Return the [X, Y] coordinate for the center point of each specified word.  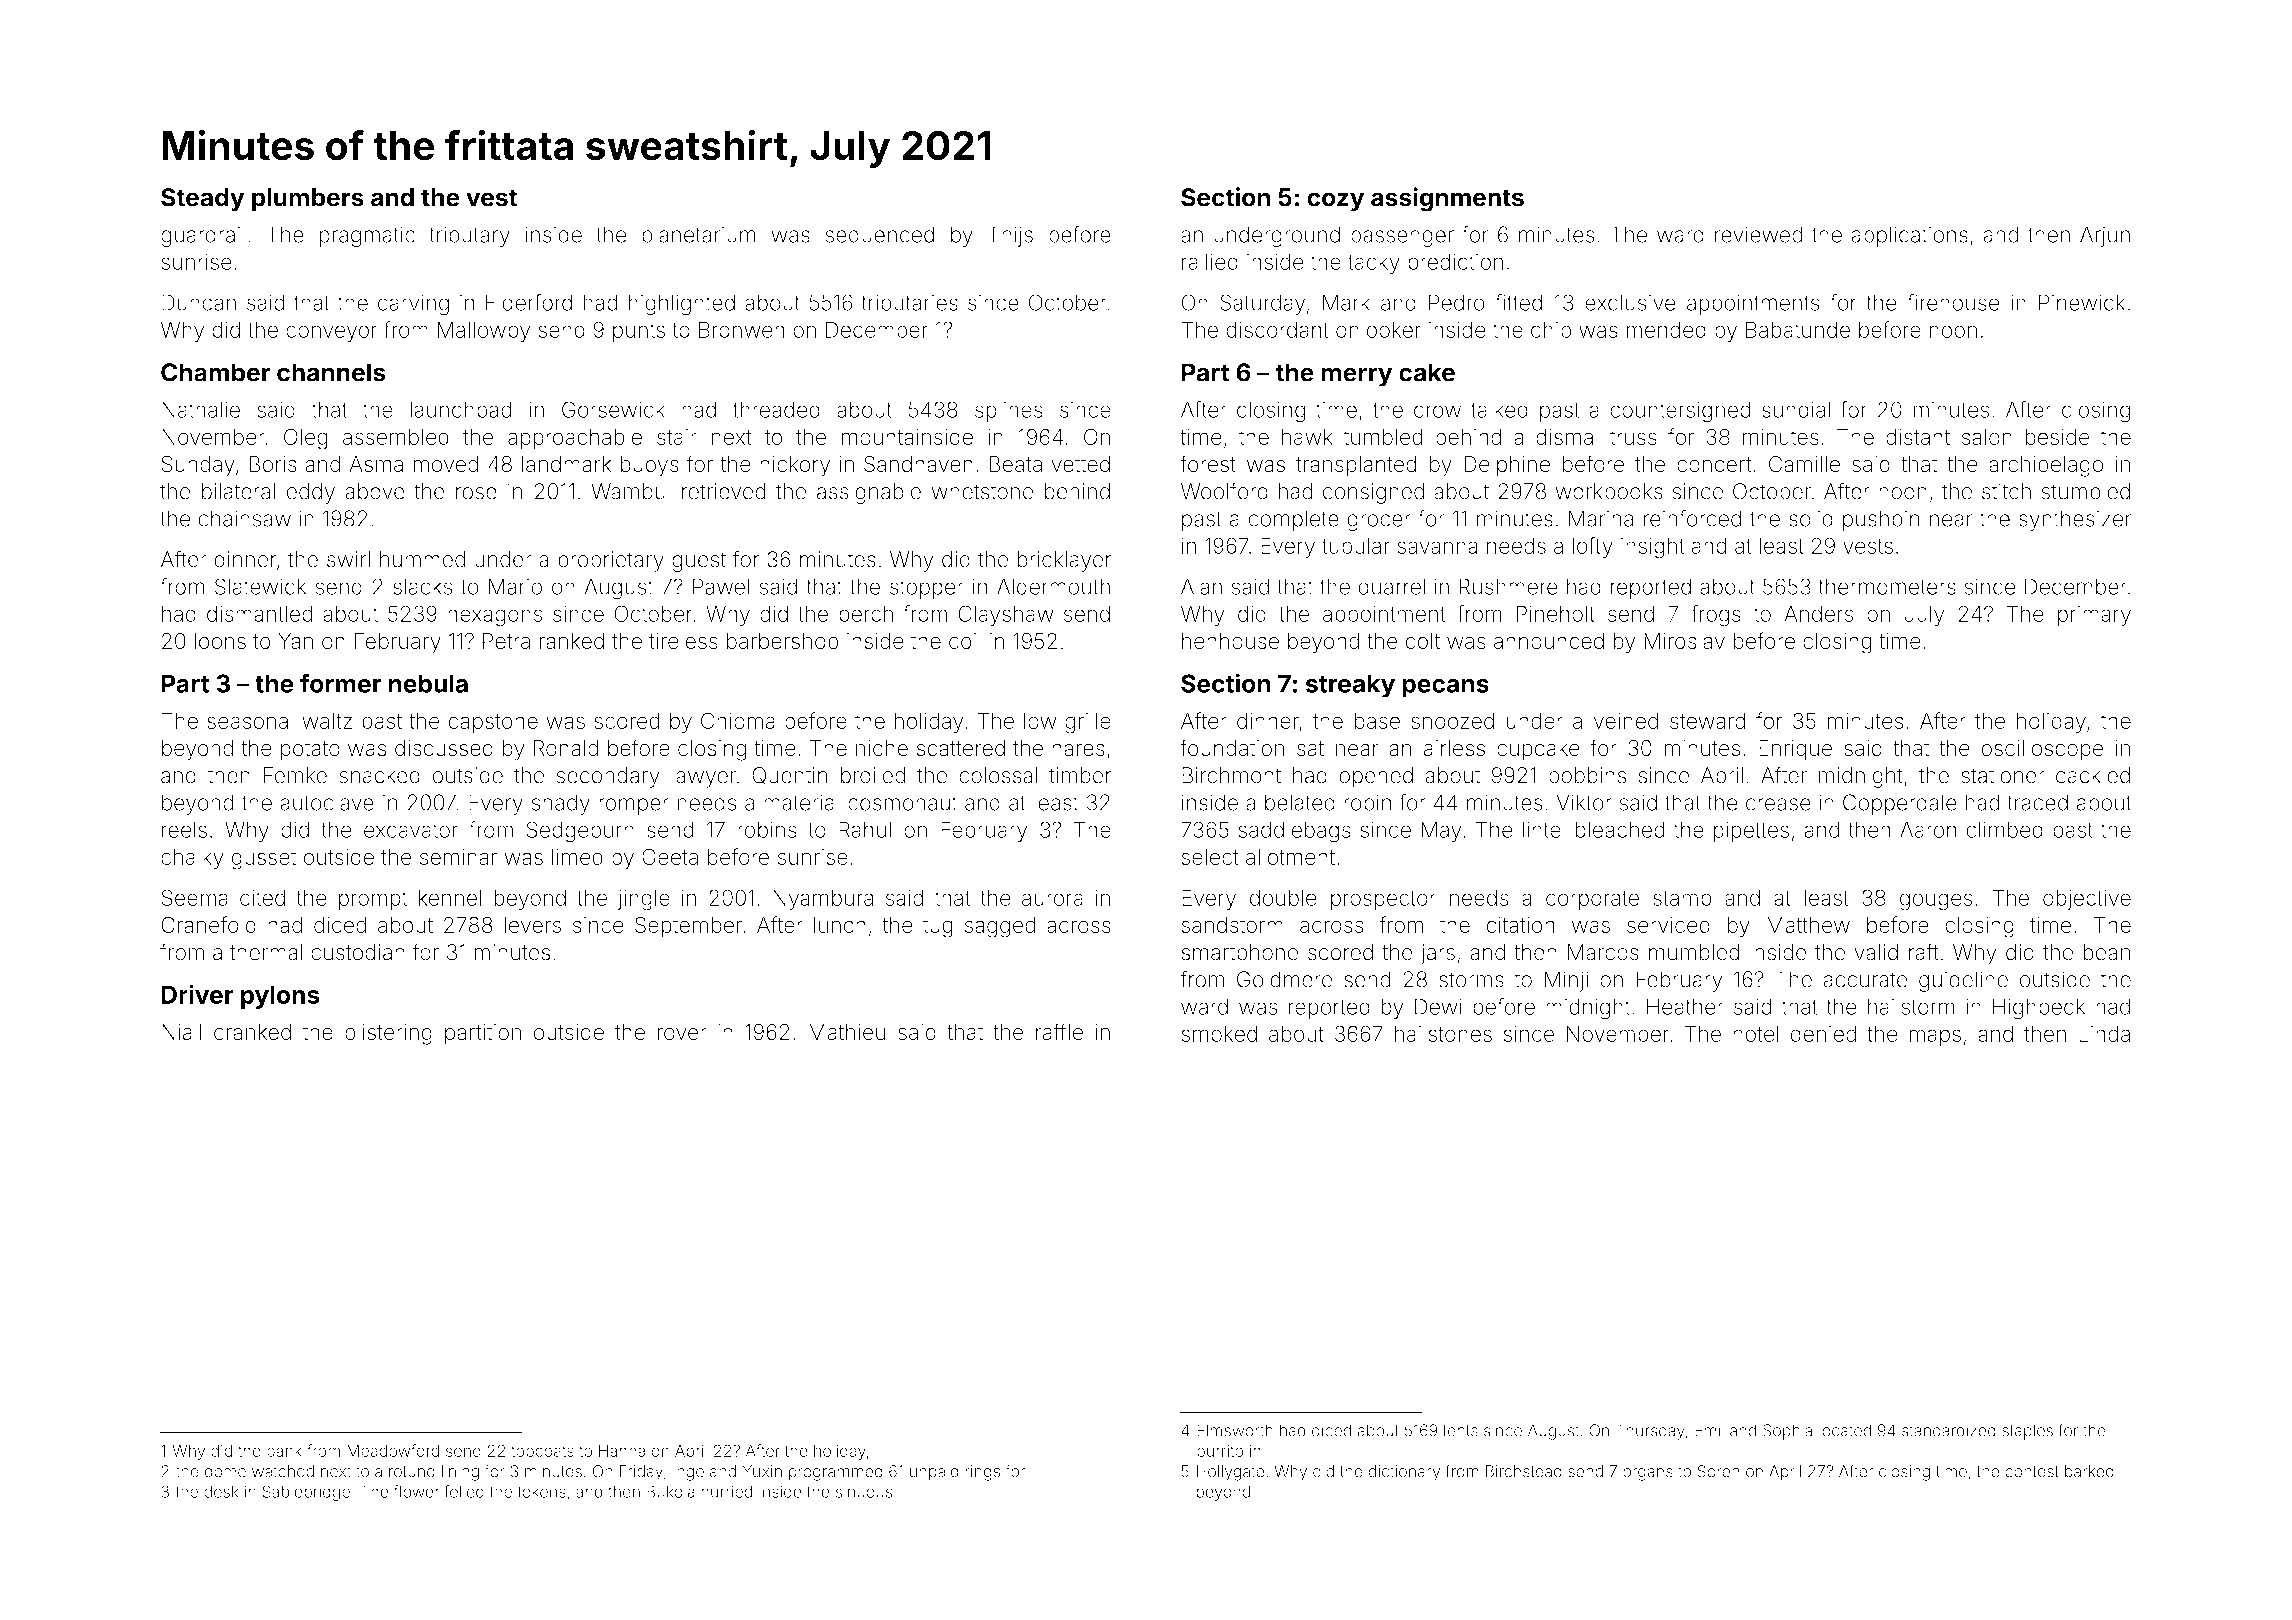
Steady [202, 200]
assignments [1447, 199]
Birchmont [1231, 775]
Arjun [2105, 236]
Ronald [566, 748]
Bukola [671, 1491]
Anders [1819, 614]
